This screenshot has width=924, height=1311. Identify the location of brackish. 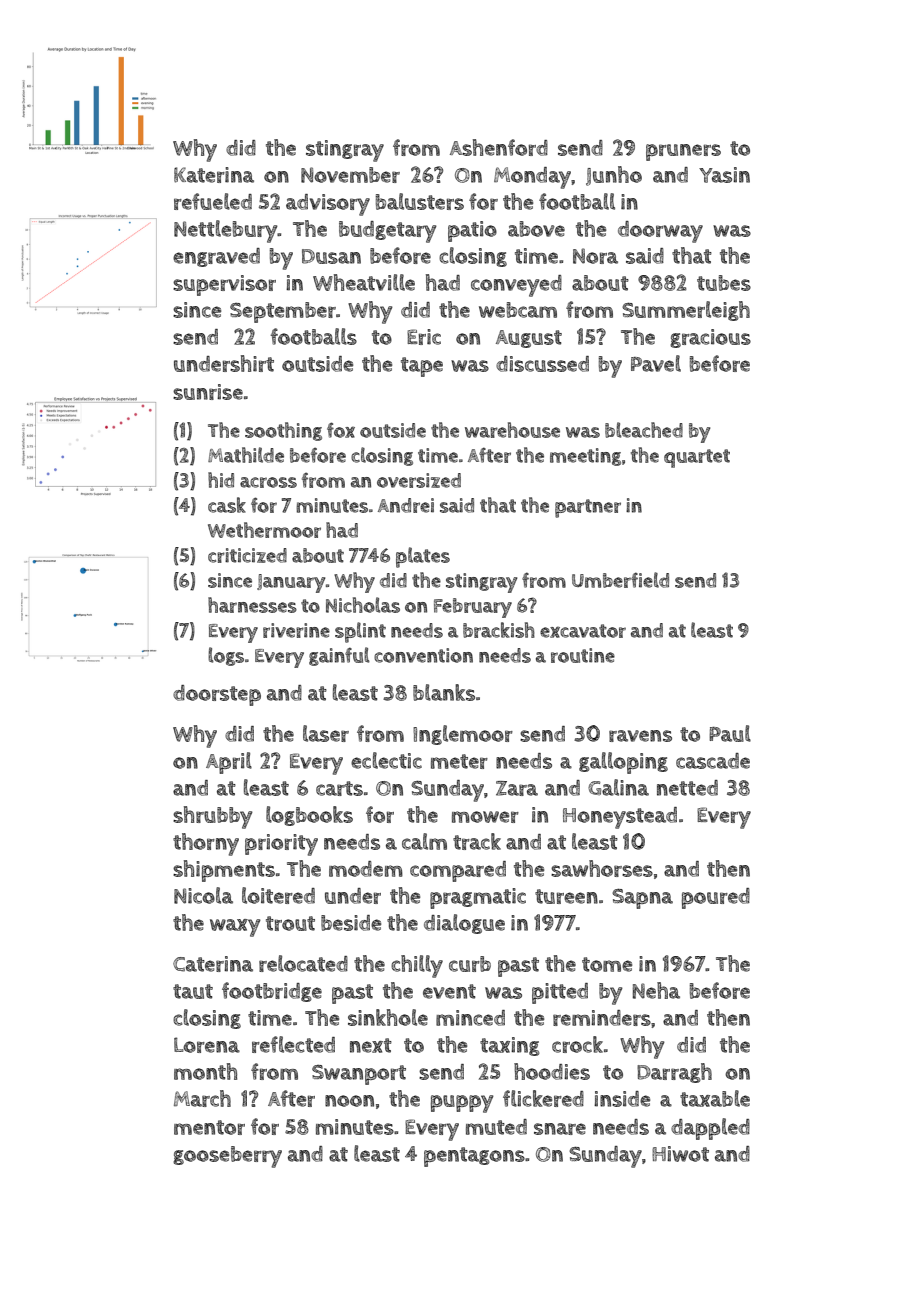
(499, 630).
